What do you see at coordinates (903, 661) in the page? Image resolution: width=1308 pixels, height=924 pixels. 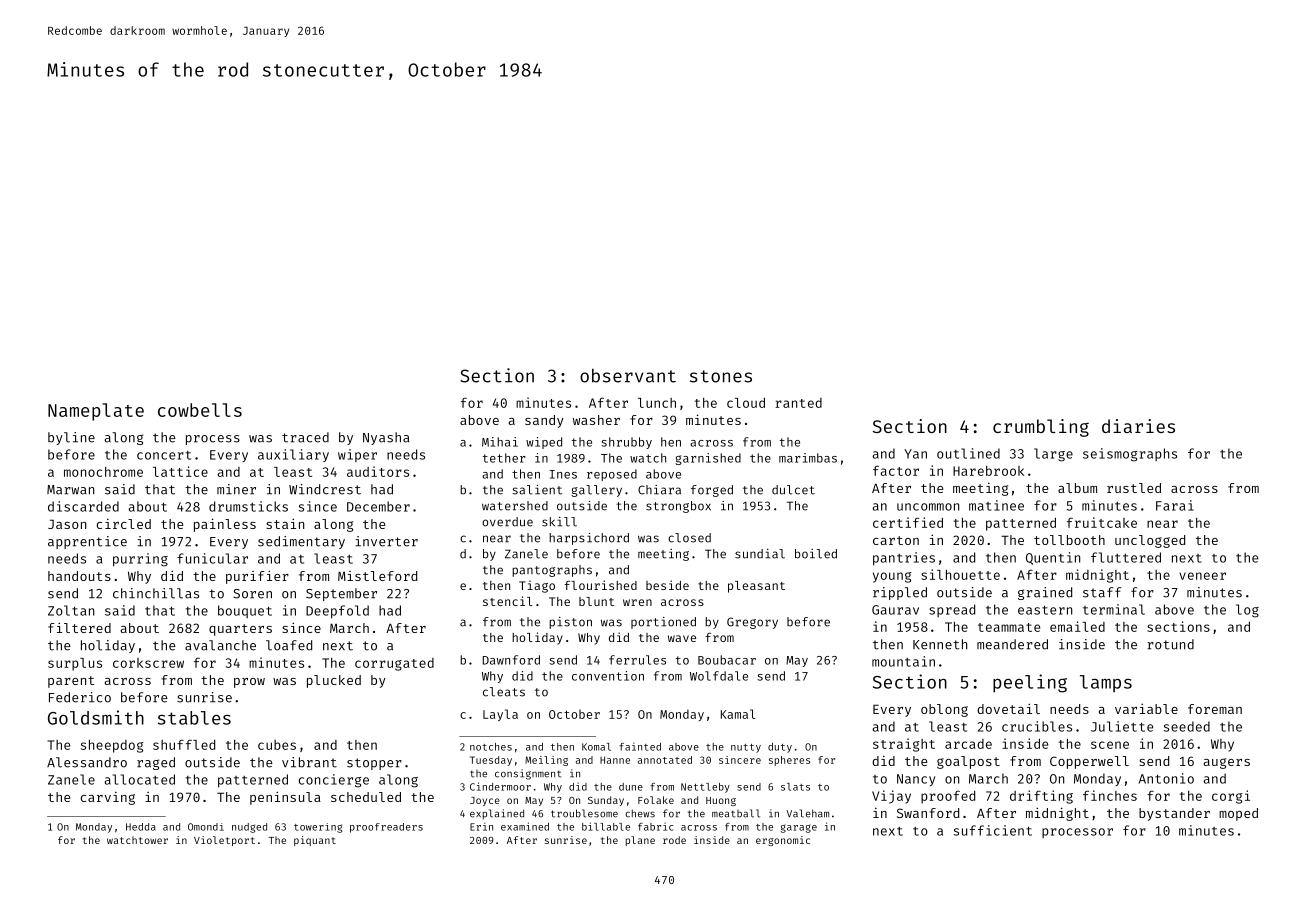 I see `mountain` at bounding box center [903, 661].
